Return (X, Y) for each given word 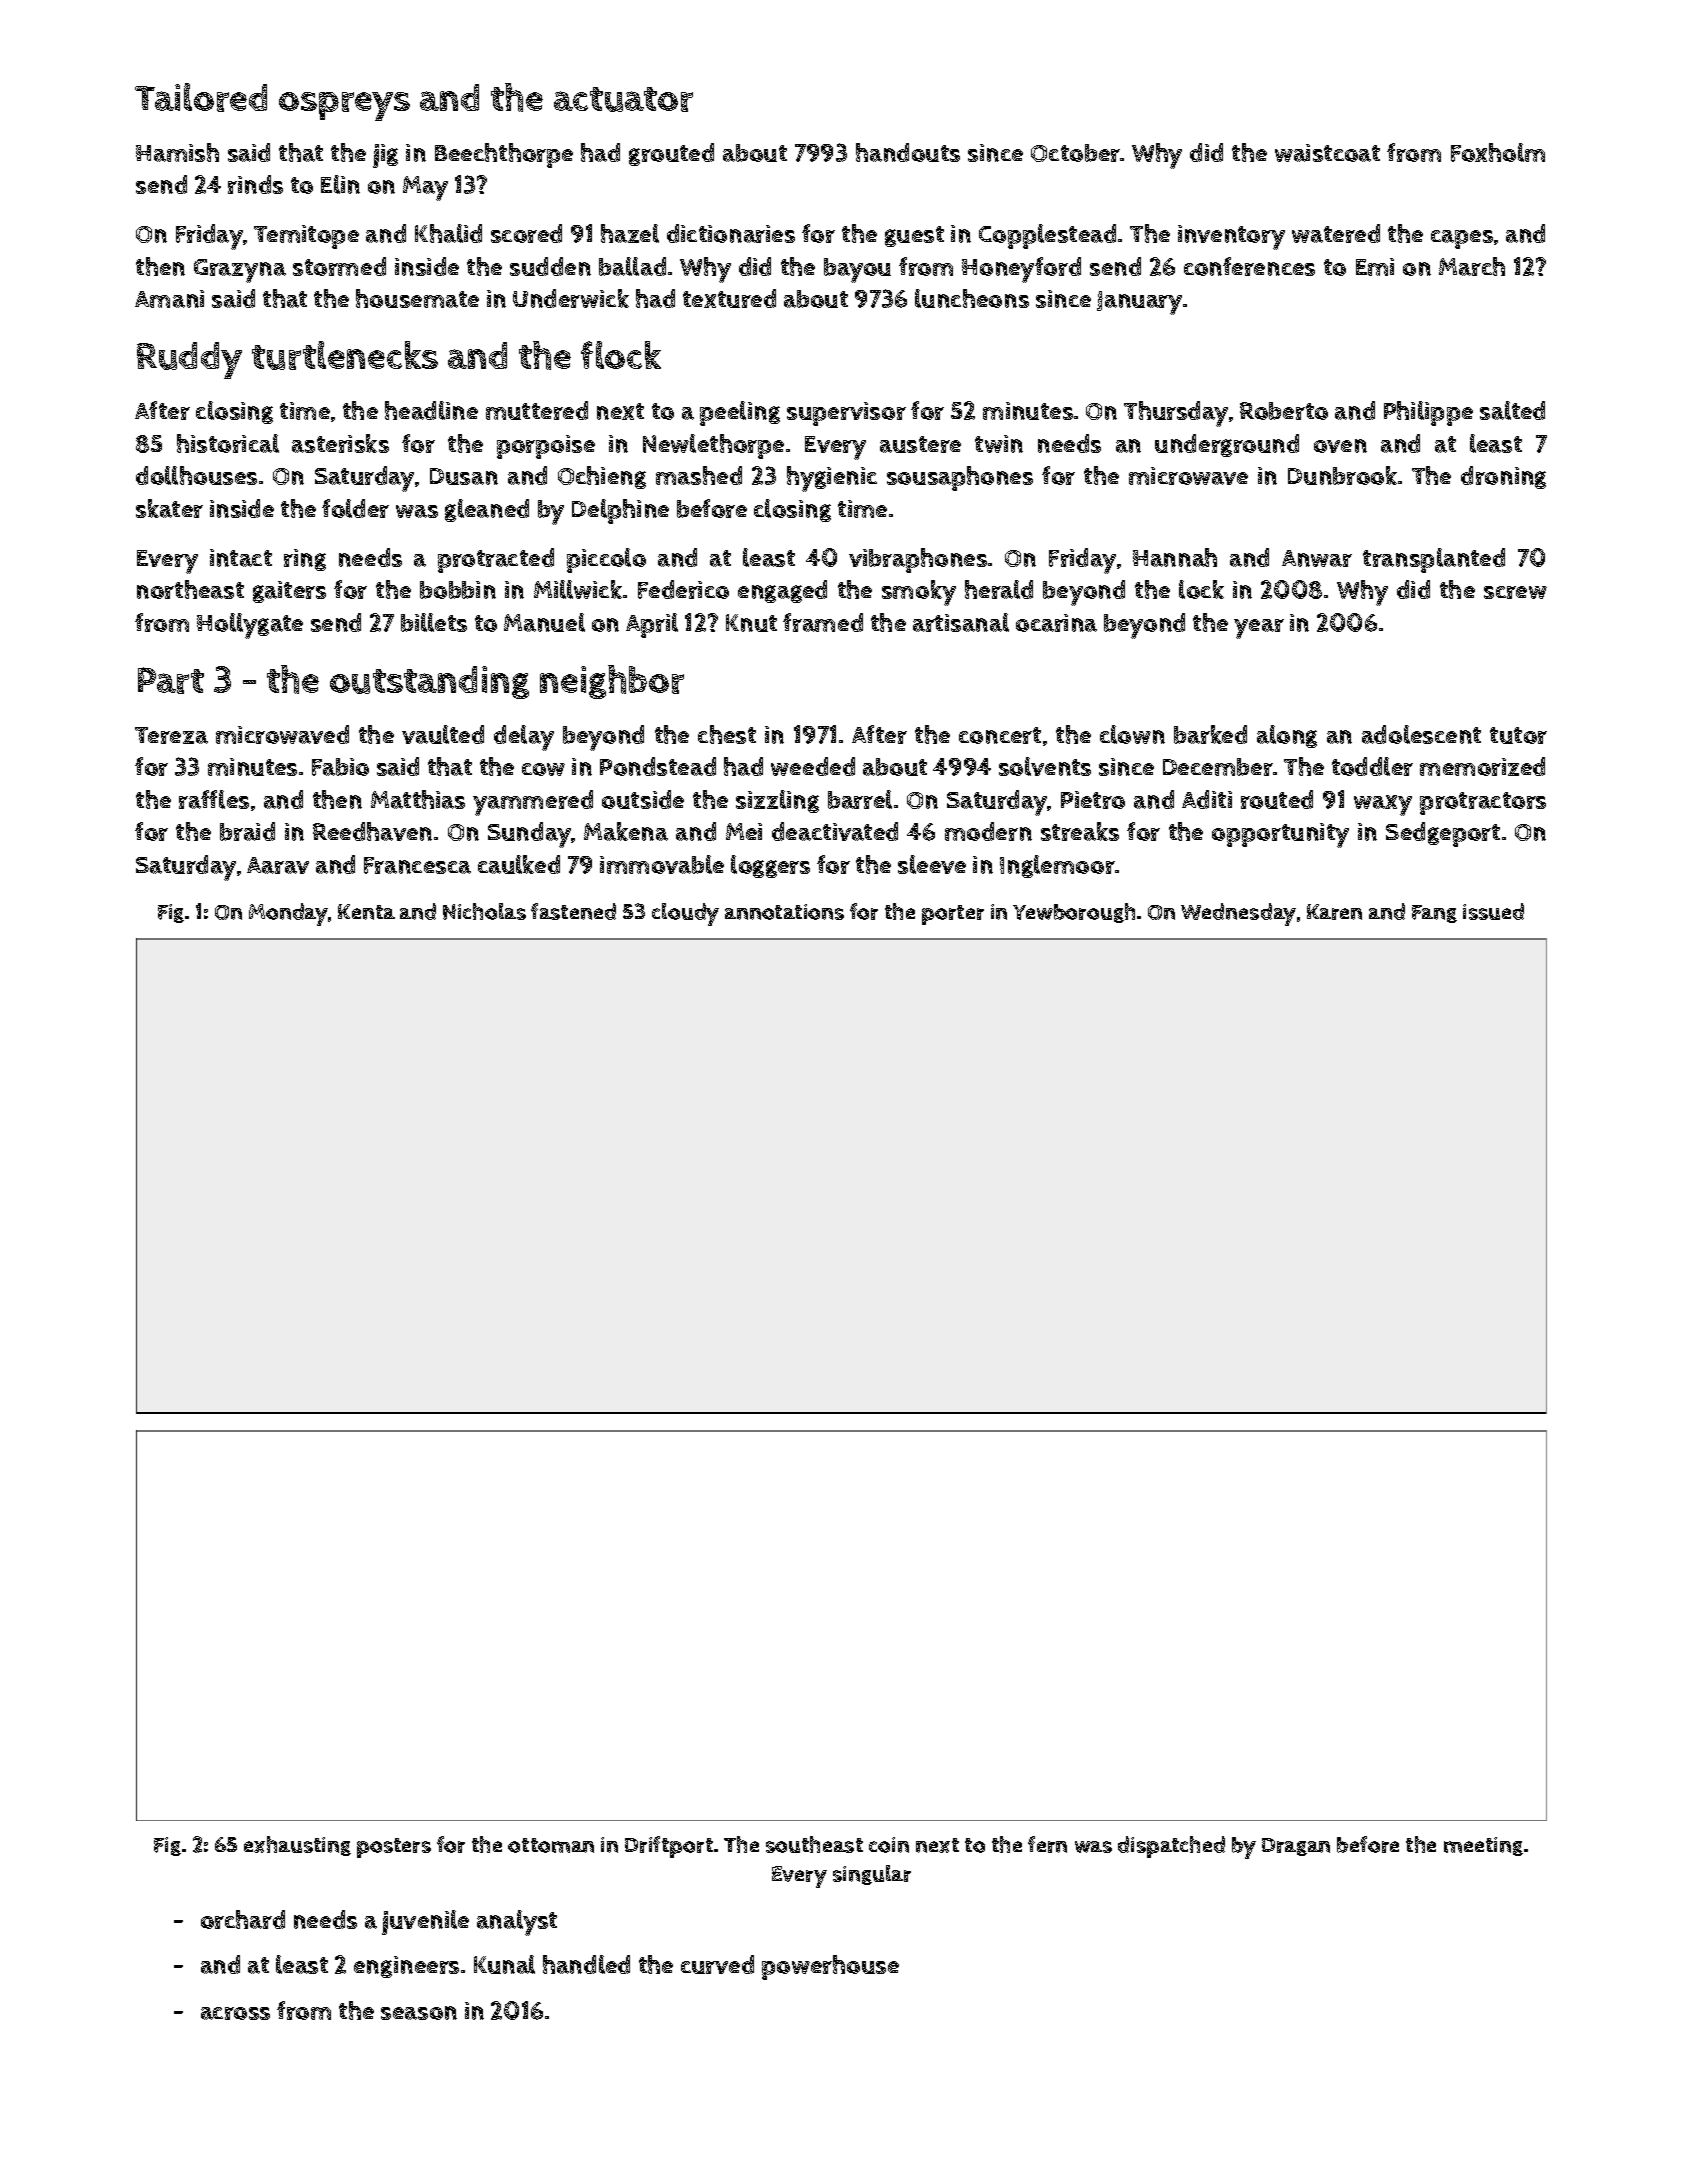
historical (228, 443)
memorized (1482, 766)
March (1472, 266)
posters (394, 1848)
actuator (623, 99)
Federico (683, 589)
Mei (744, 831)
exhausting (297, 1846)
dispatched (1171, 1847)
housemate (417, 298)
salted (1512, 410)
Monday (288, 914)
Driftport (669, 1847)
